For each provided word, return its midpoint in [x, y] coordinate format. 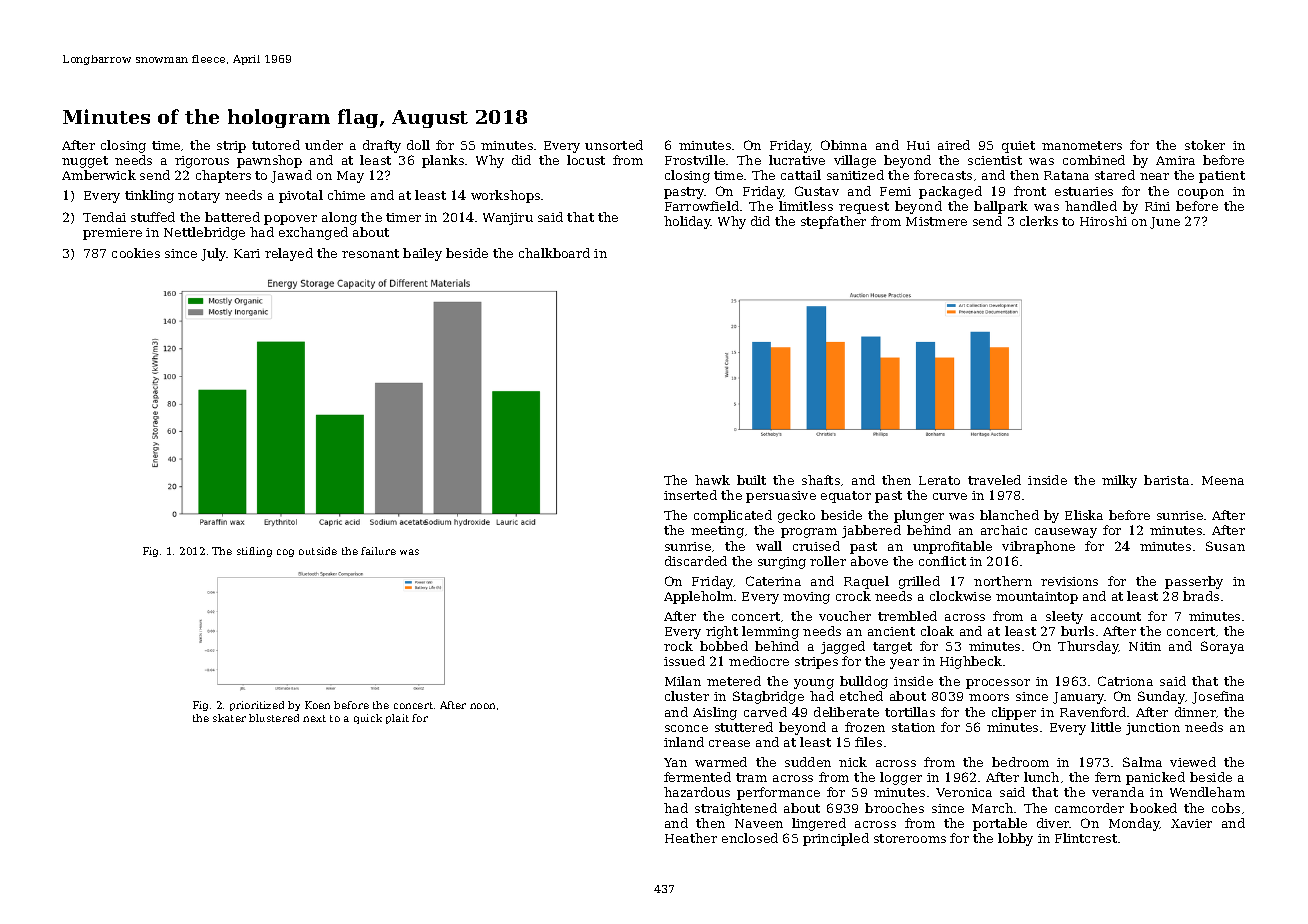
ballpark [1001, 207]
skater [229, 718]
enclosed [750, 838]
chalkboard [554, 253]
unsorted [614, 145]
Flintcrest [1086, 838]
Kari [247, 253]
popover [290, 220]
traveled [994, 480]
